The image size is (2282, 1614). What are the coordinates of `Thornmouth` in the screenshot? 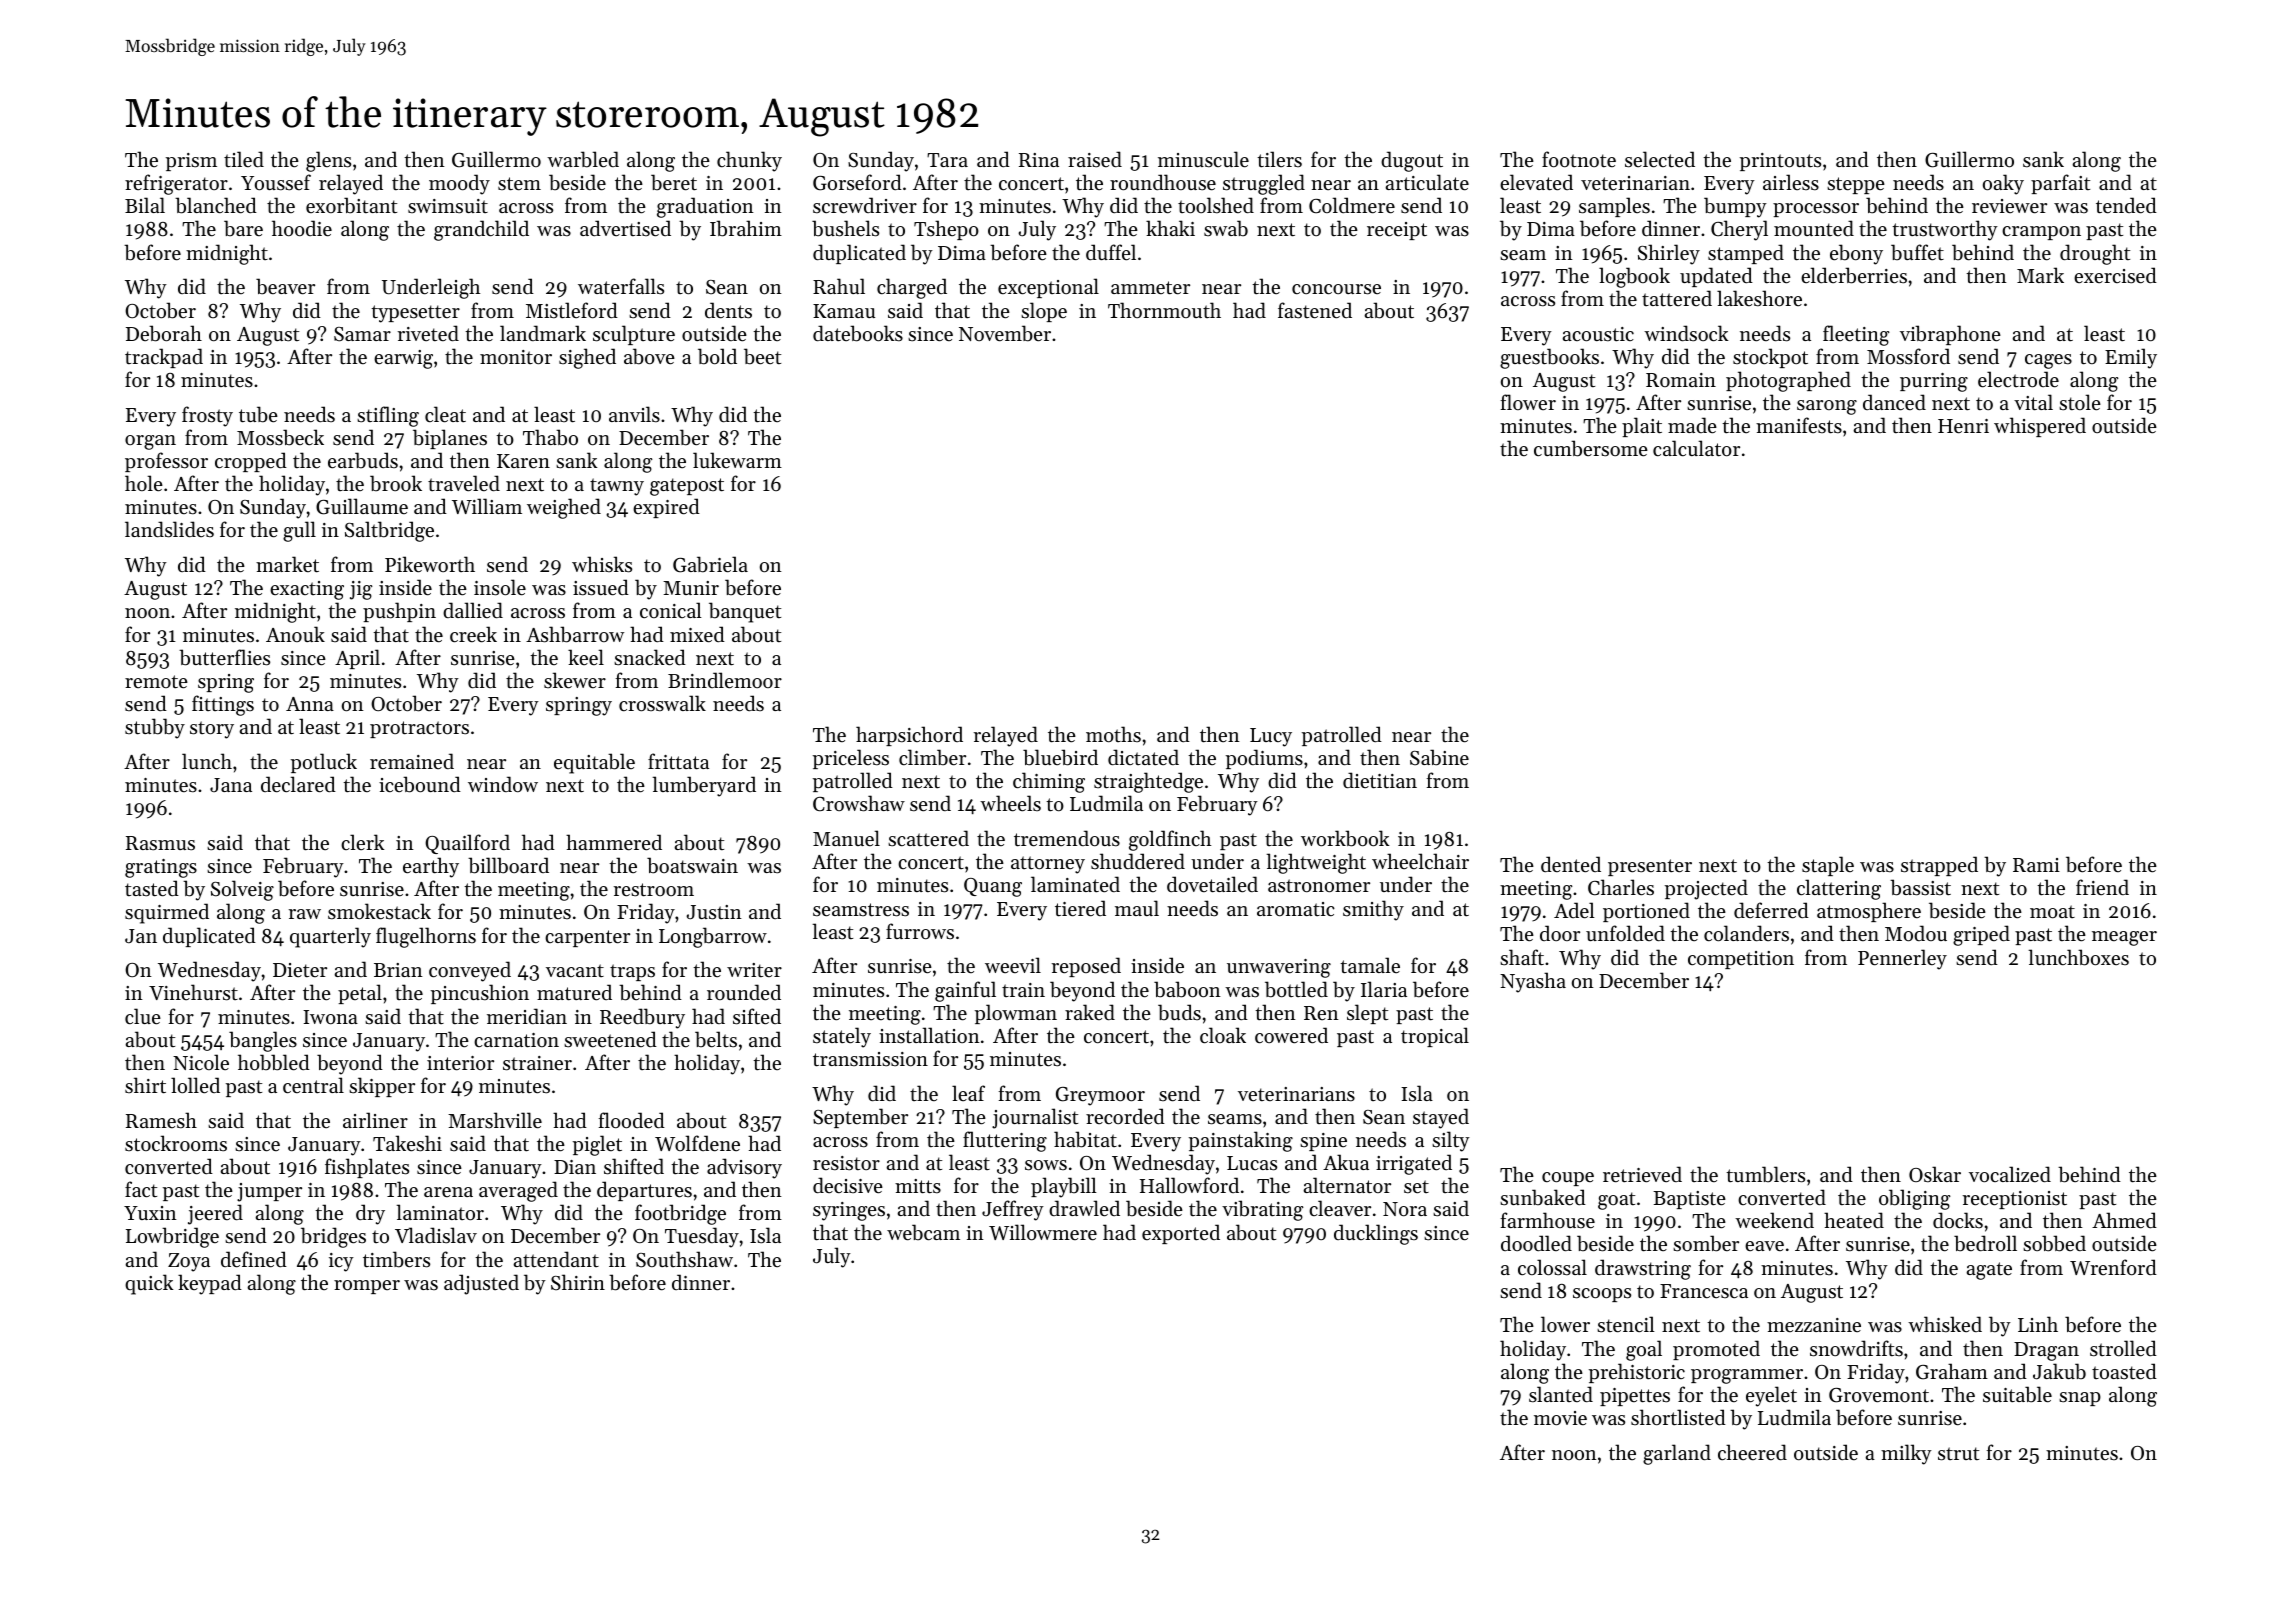 It's located at (1164, 310).
